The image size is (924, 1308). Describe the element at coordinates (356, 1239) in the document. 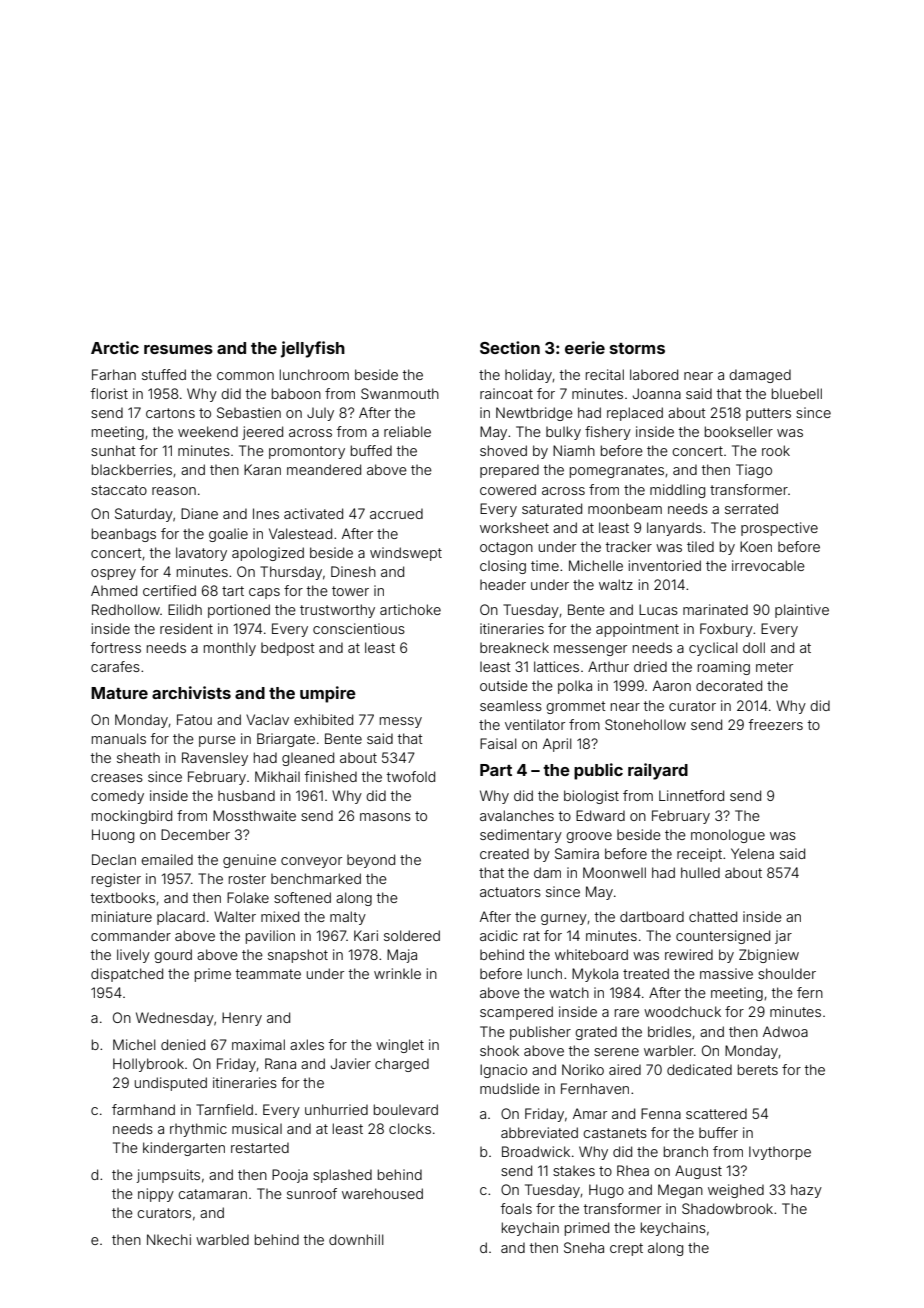

I see `downhill` at that location.
